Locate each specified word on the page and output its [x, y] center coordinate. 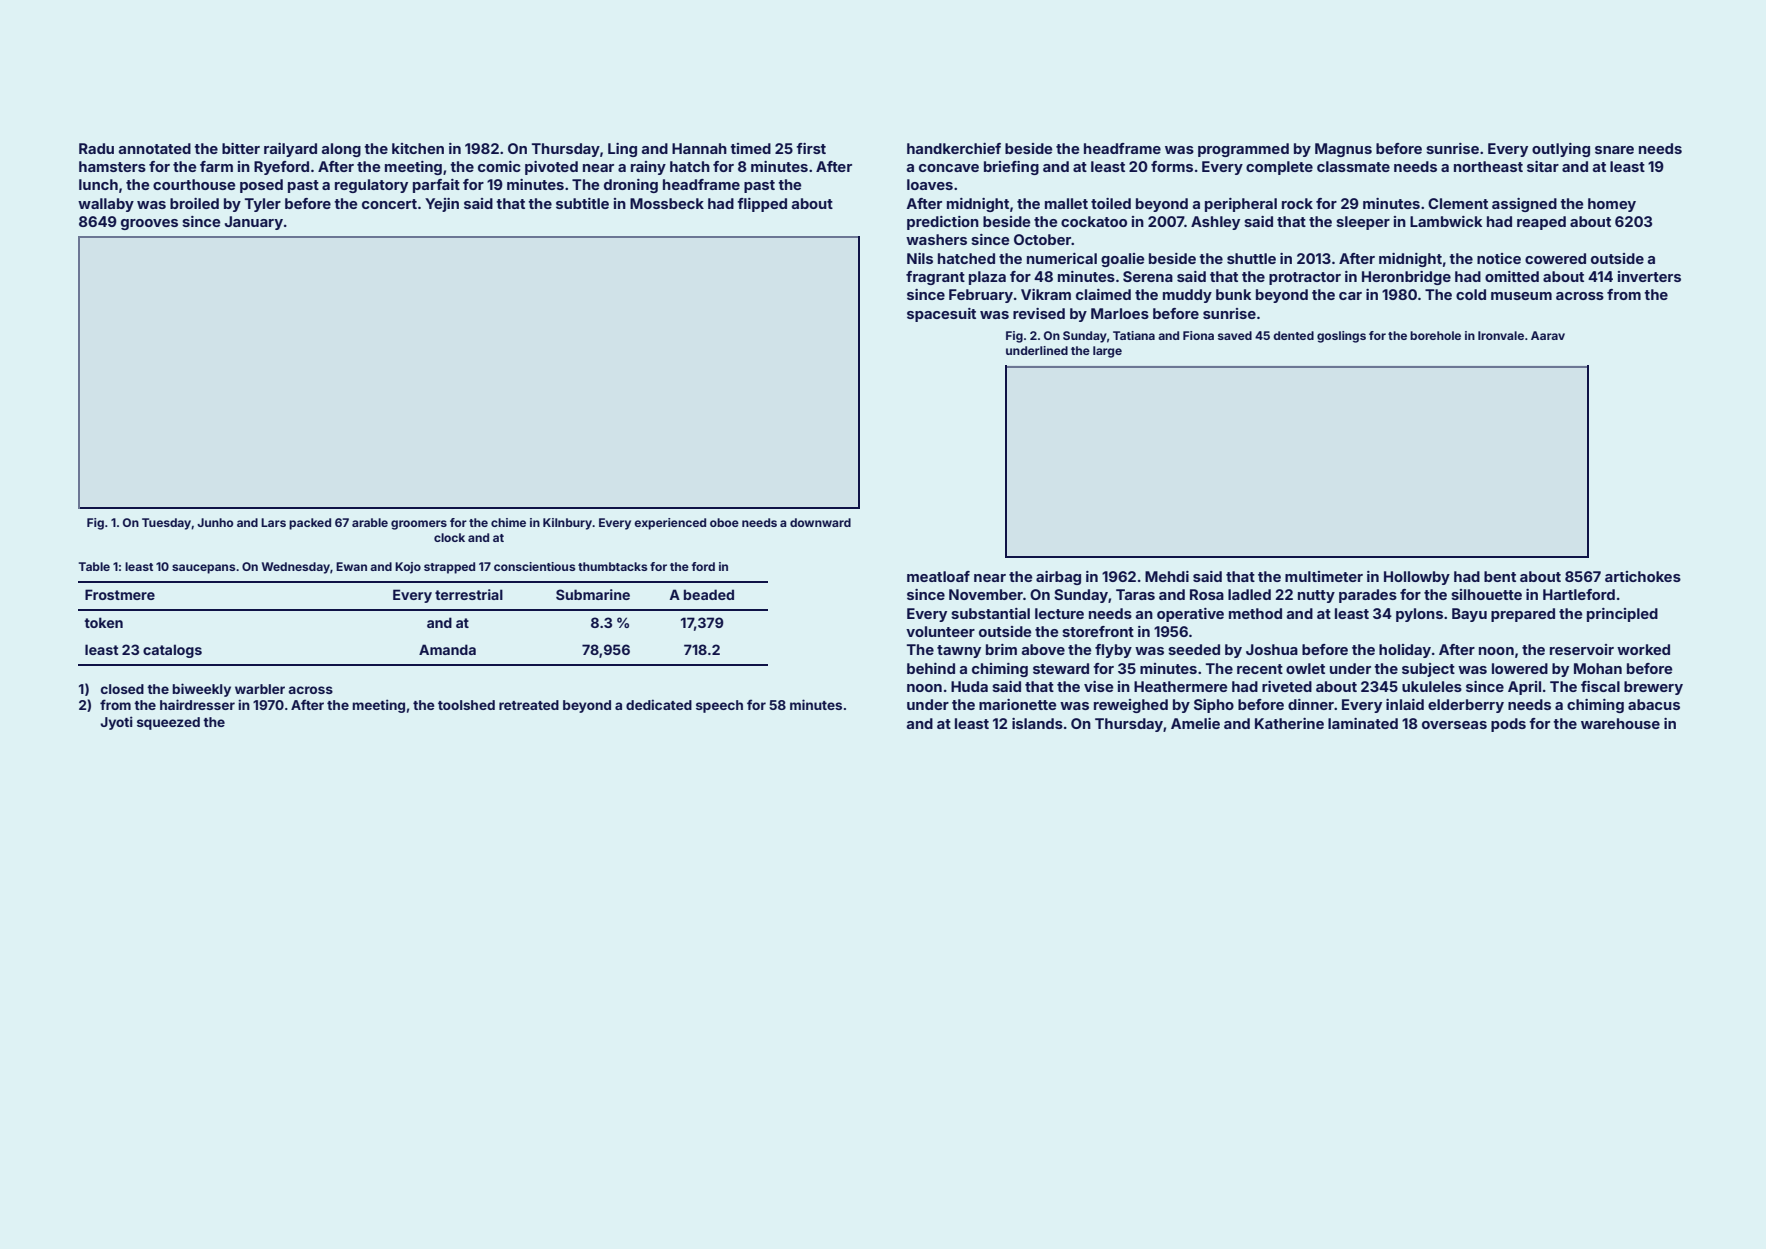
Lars [273, 522]
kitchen [418, 148]
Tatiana [1134, 335]
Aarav [1548, 335]
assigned [1524, 205]
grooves [149, 224]
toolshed [466, 705]
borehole [1435, 335]
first [811, 148]
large [1107, 352]
